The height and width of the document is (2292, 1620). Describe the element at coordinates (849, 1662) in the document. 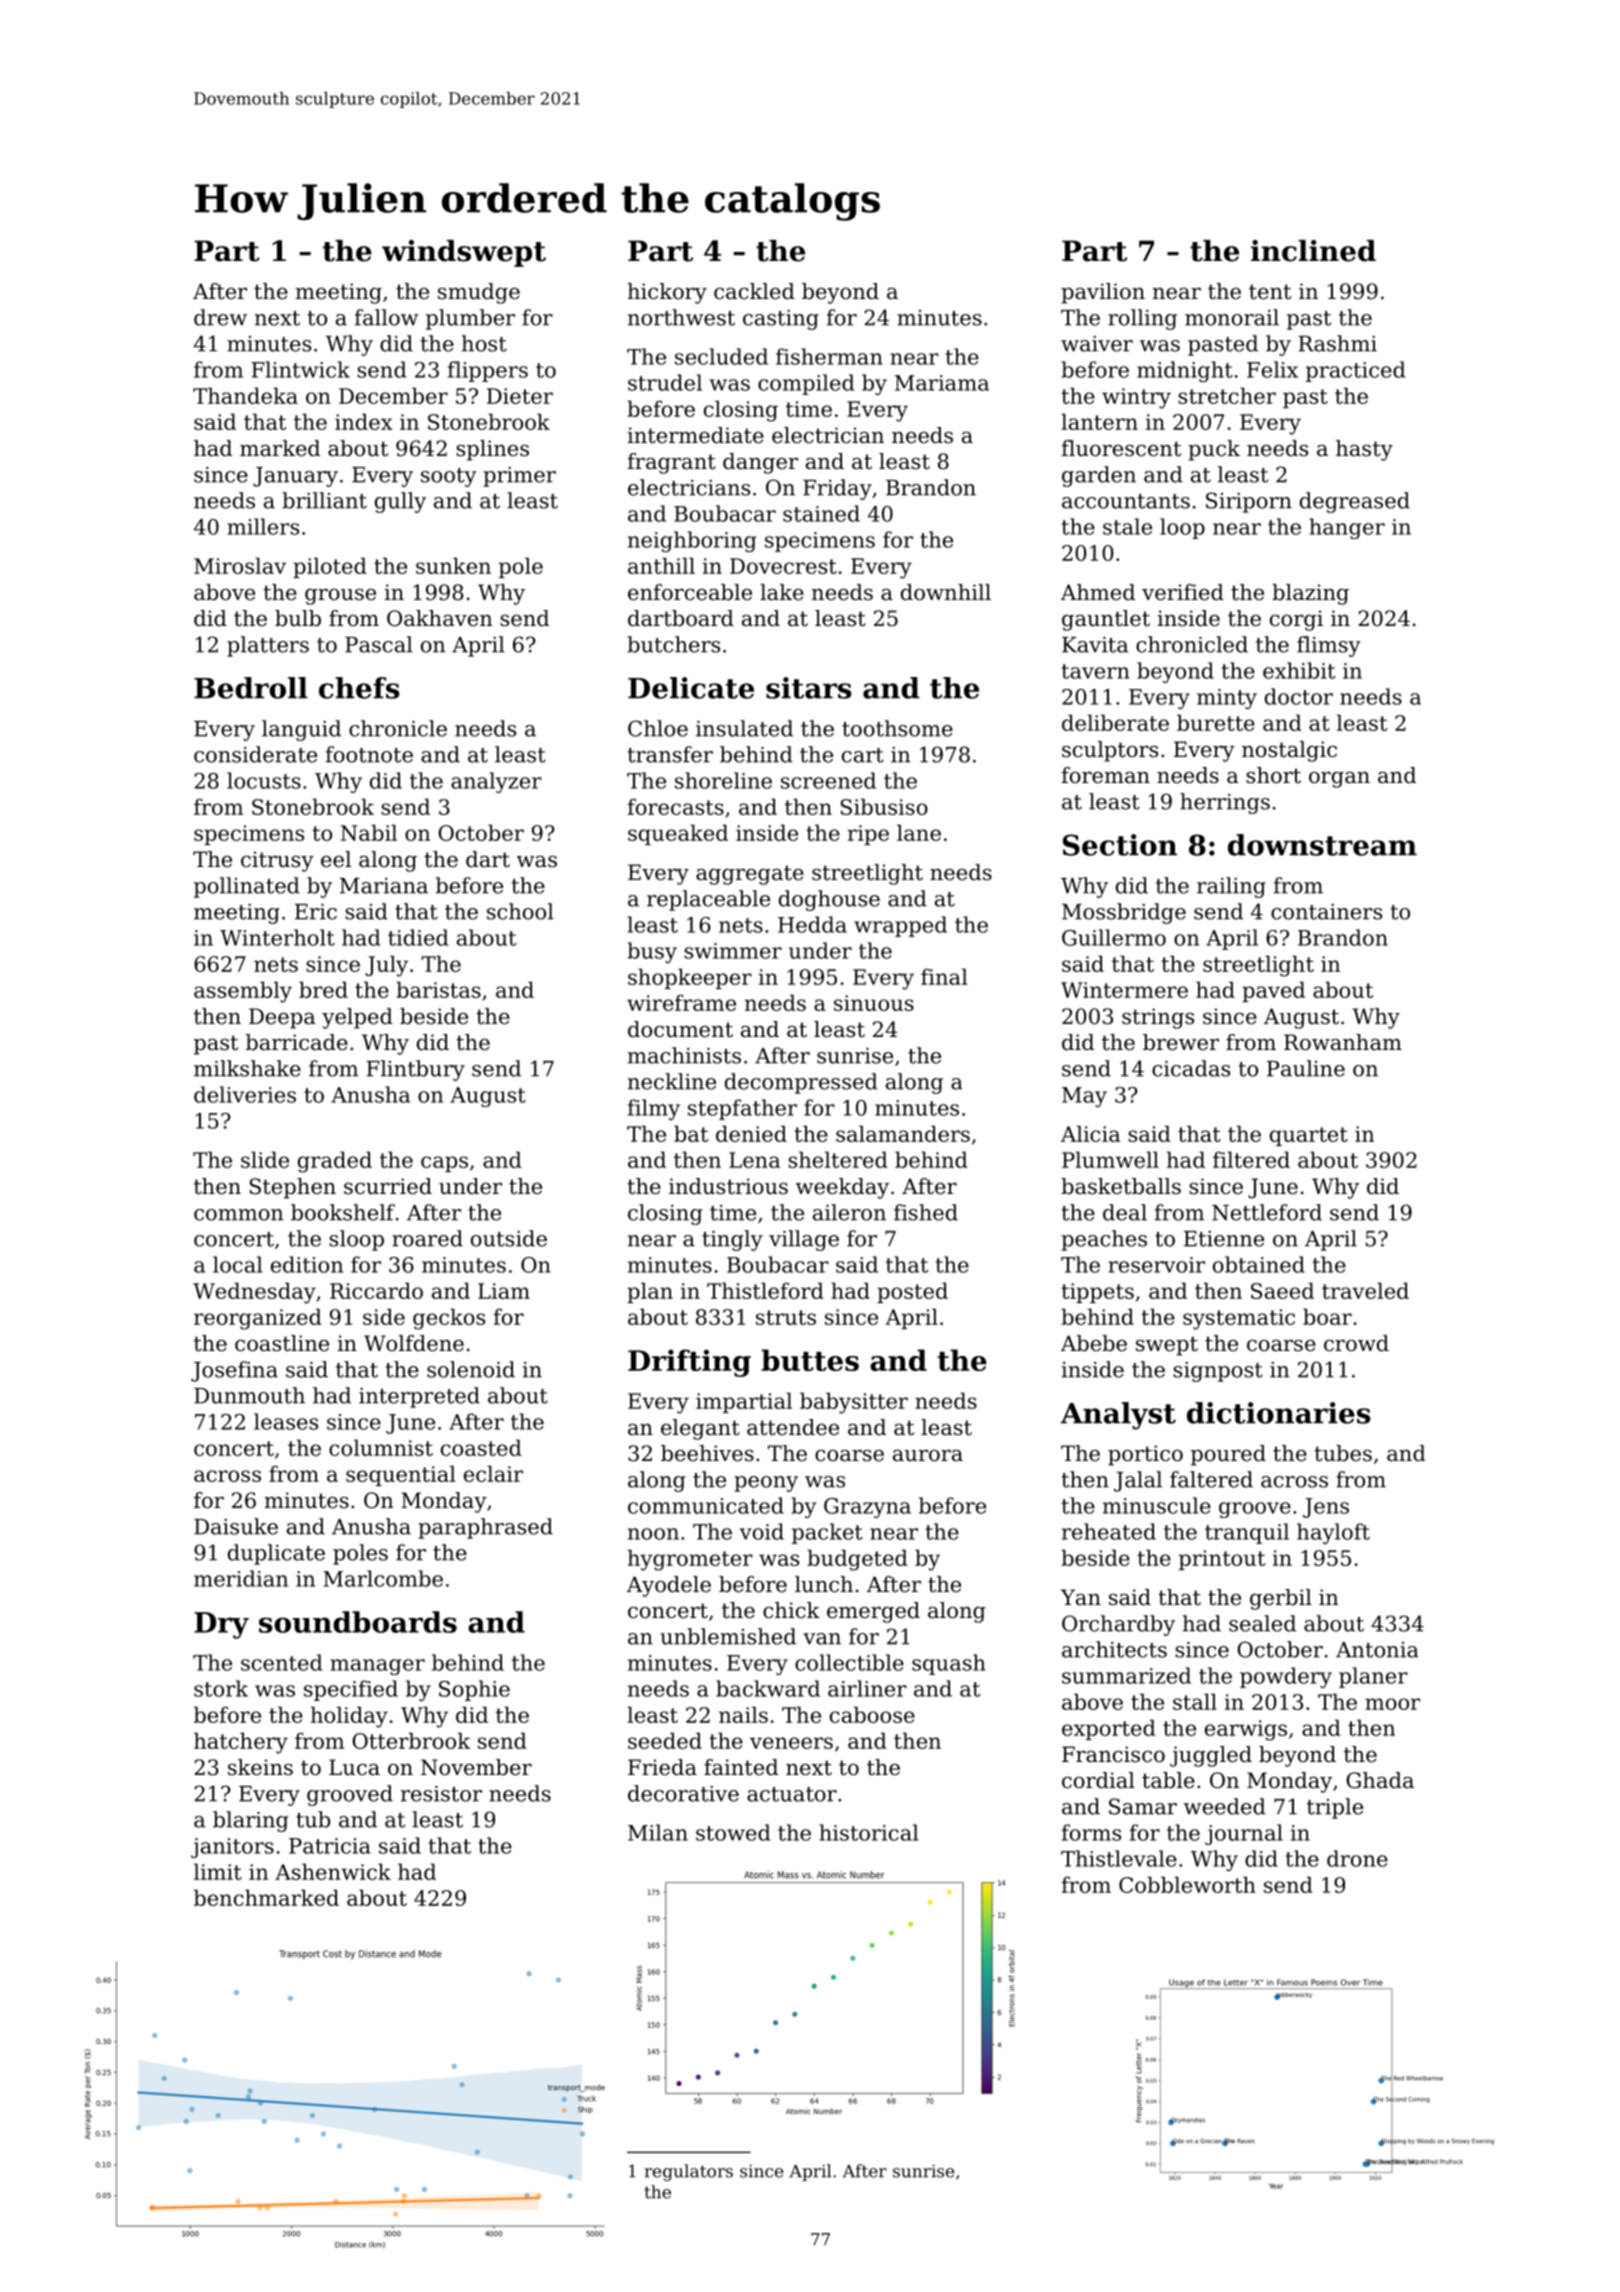

I see `collectible` at that location.
